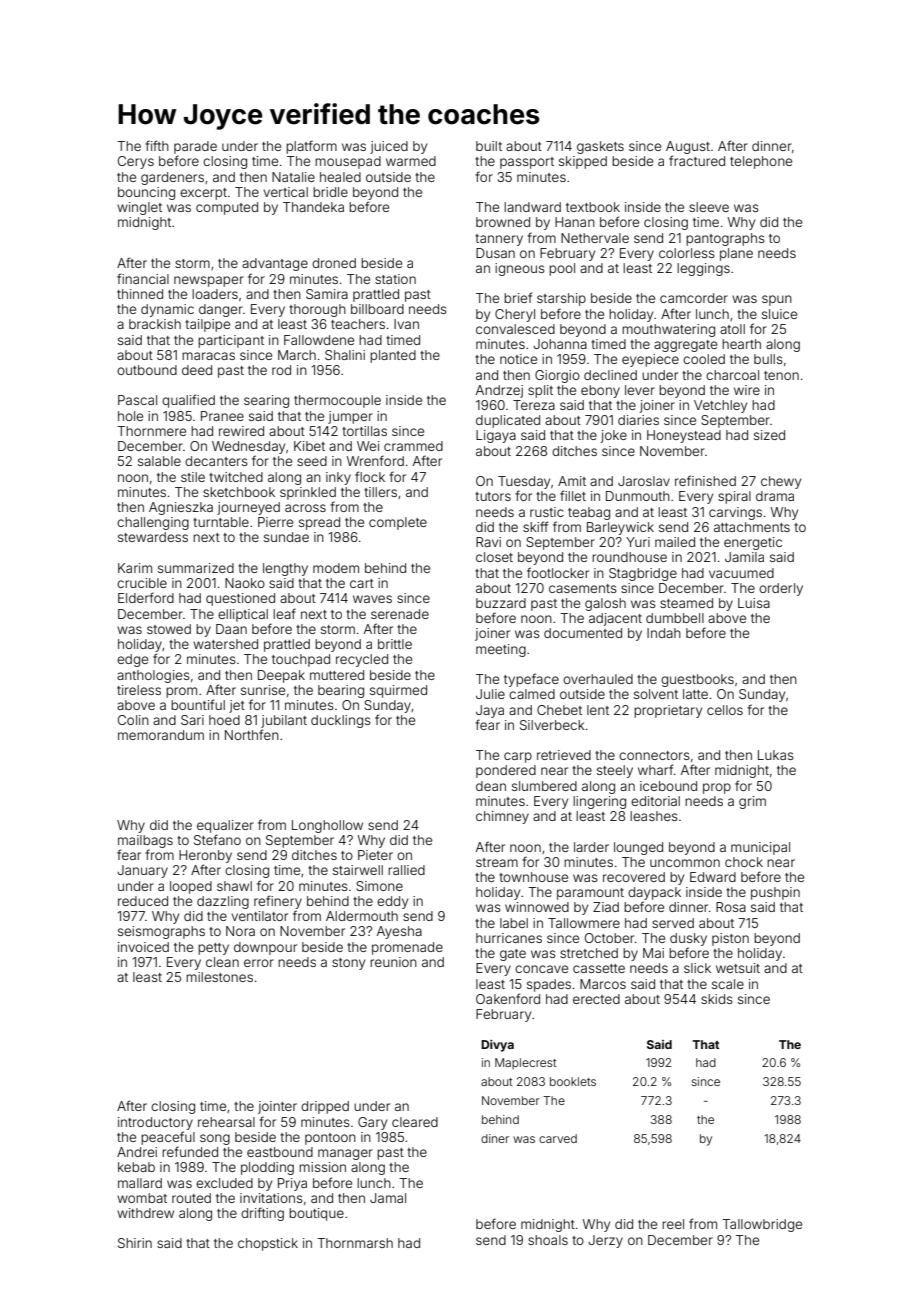 This screenshot has width=924, height=1308. I want to click on crucible, so click(142, 583).
